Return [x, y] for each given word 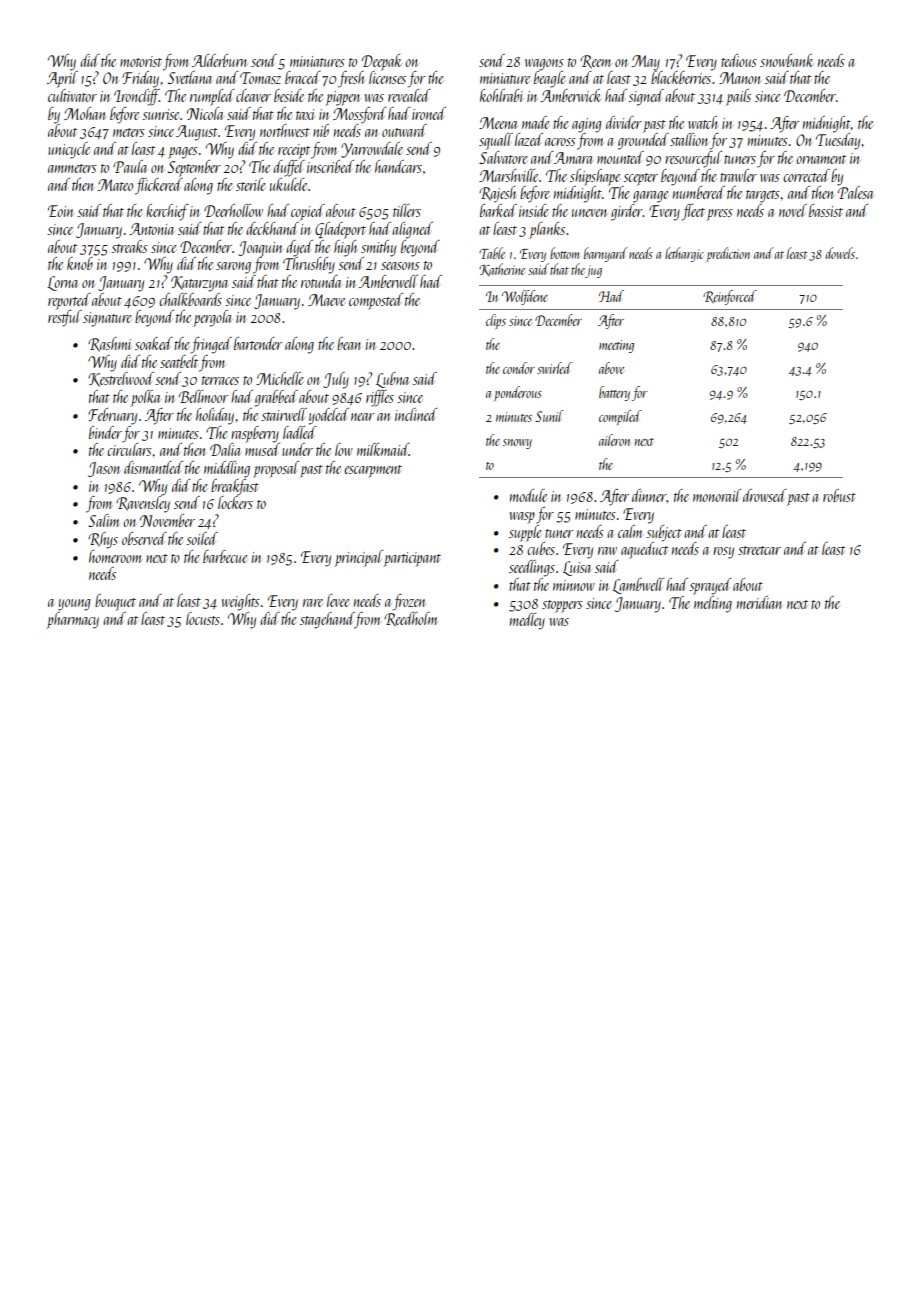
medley [527, 621]
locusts [203, 618]
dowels [840, 253]
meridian [759, 602]
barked [498, 210]
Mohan [85, 113]
